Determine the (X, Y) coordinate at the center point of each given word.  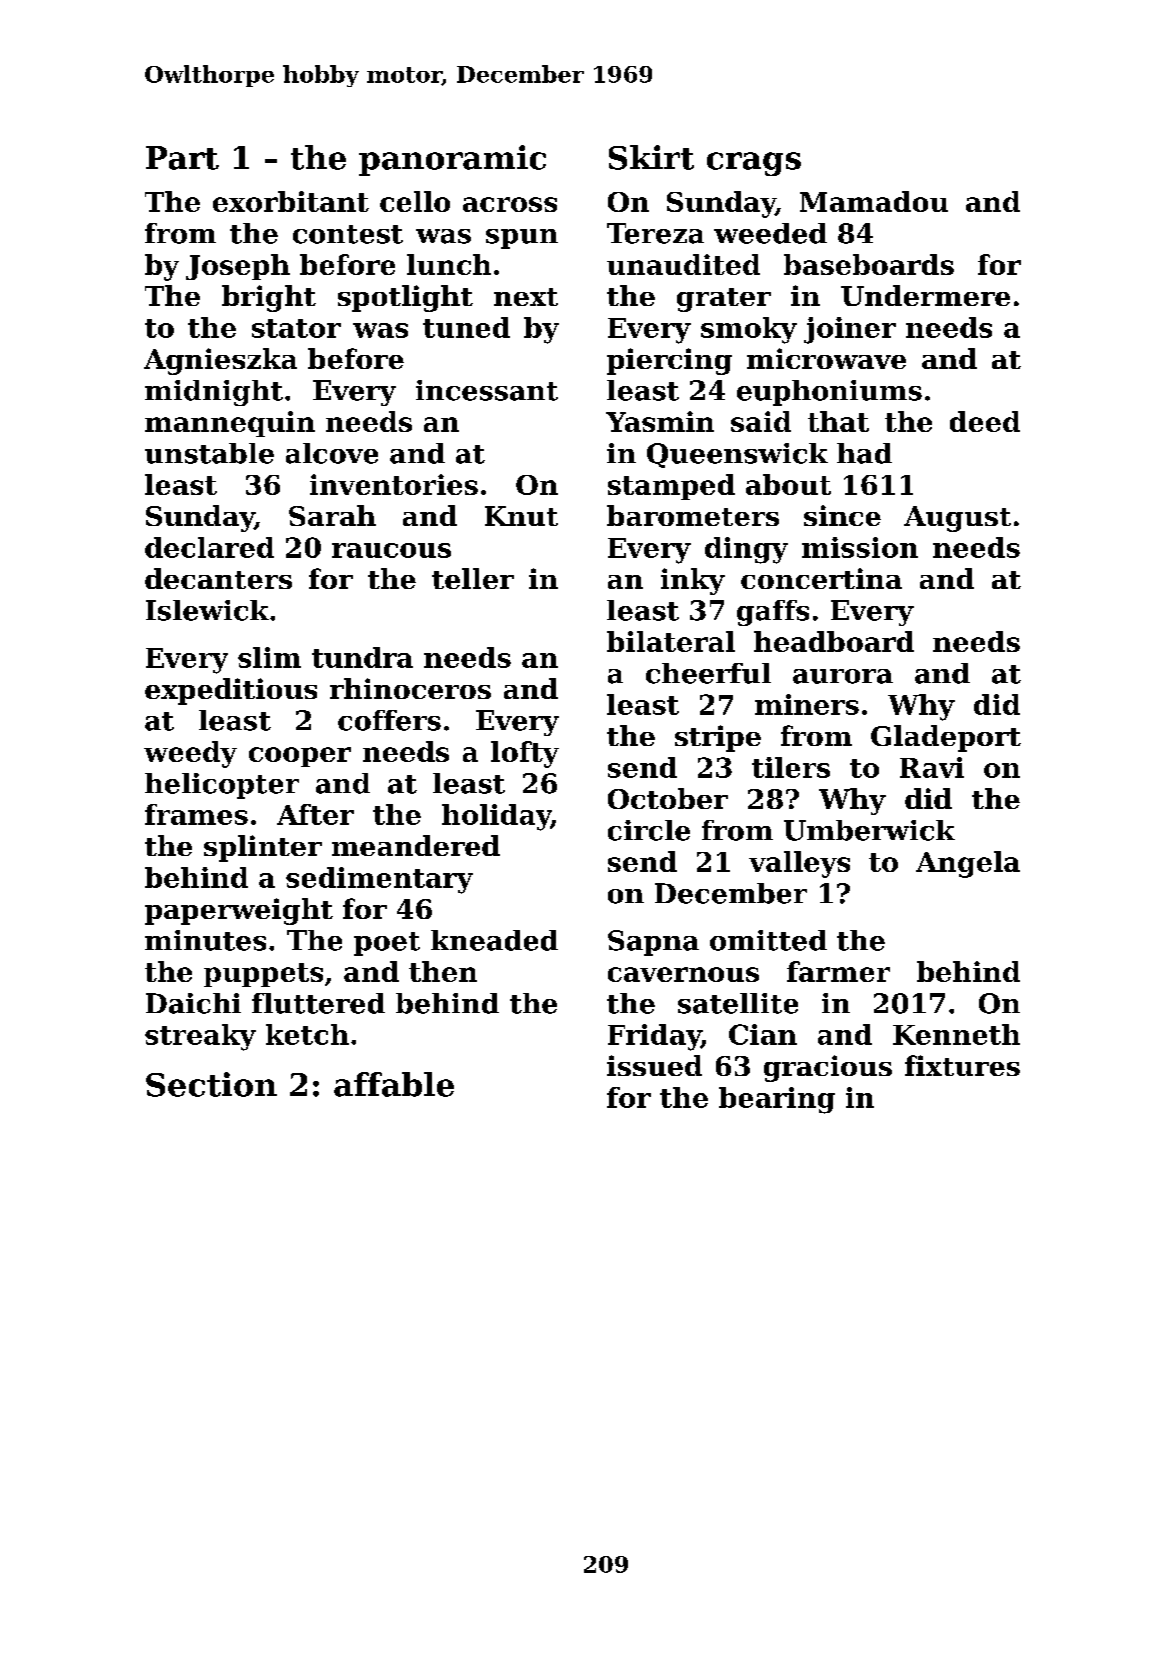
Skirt (651, 157)
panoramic (452, 160)
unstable (209, 453)
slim (269, 657)
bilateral (671, 641)
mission (860, 547)
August (957, 519)
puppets (263, 975)
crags (754, 164)
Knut (521, 516)
